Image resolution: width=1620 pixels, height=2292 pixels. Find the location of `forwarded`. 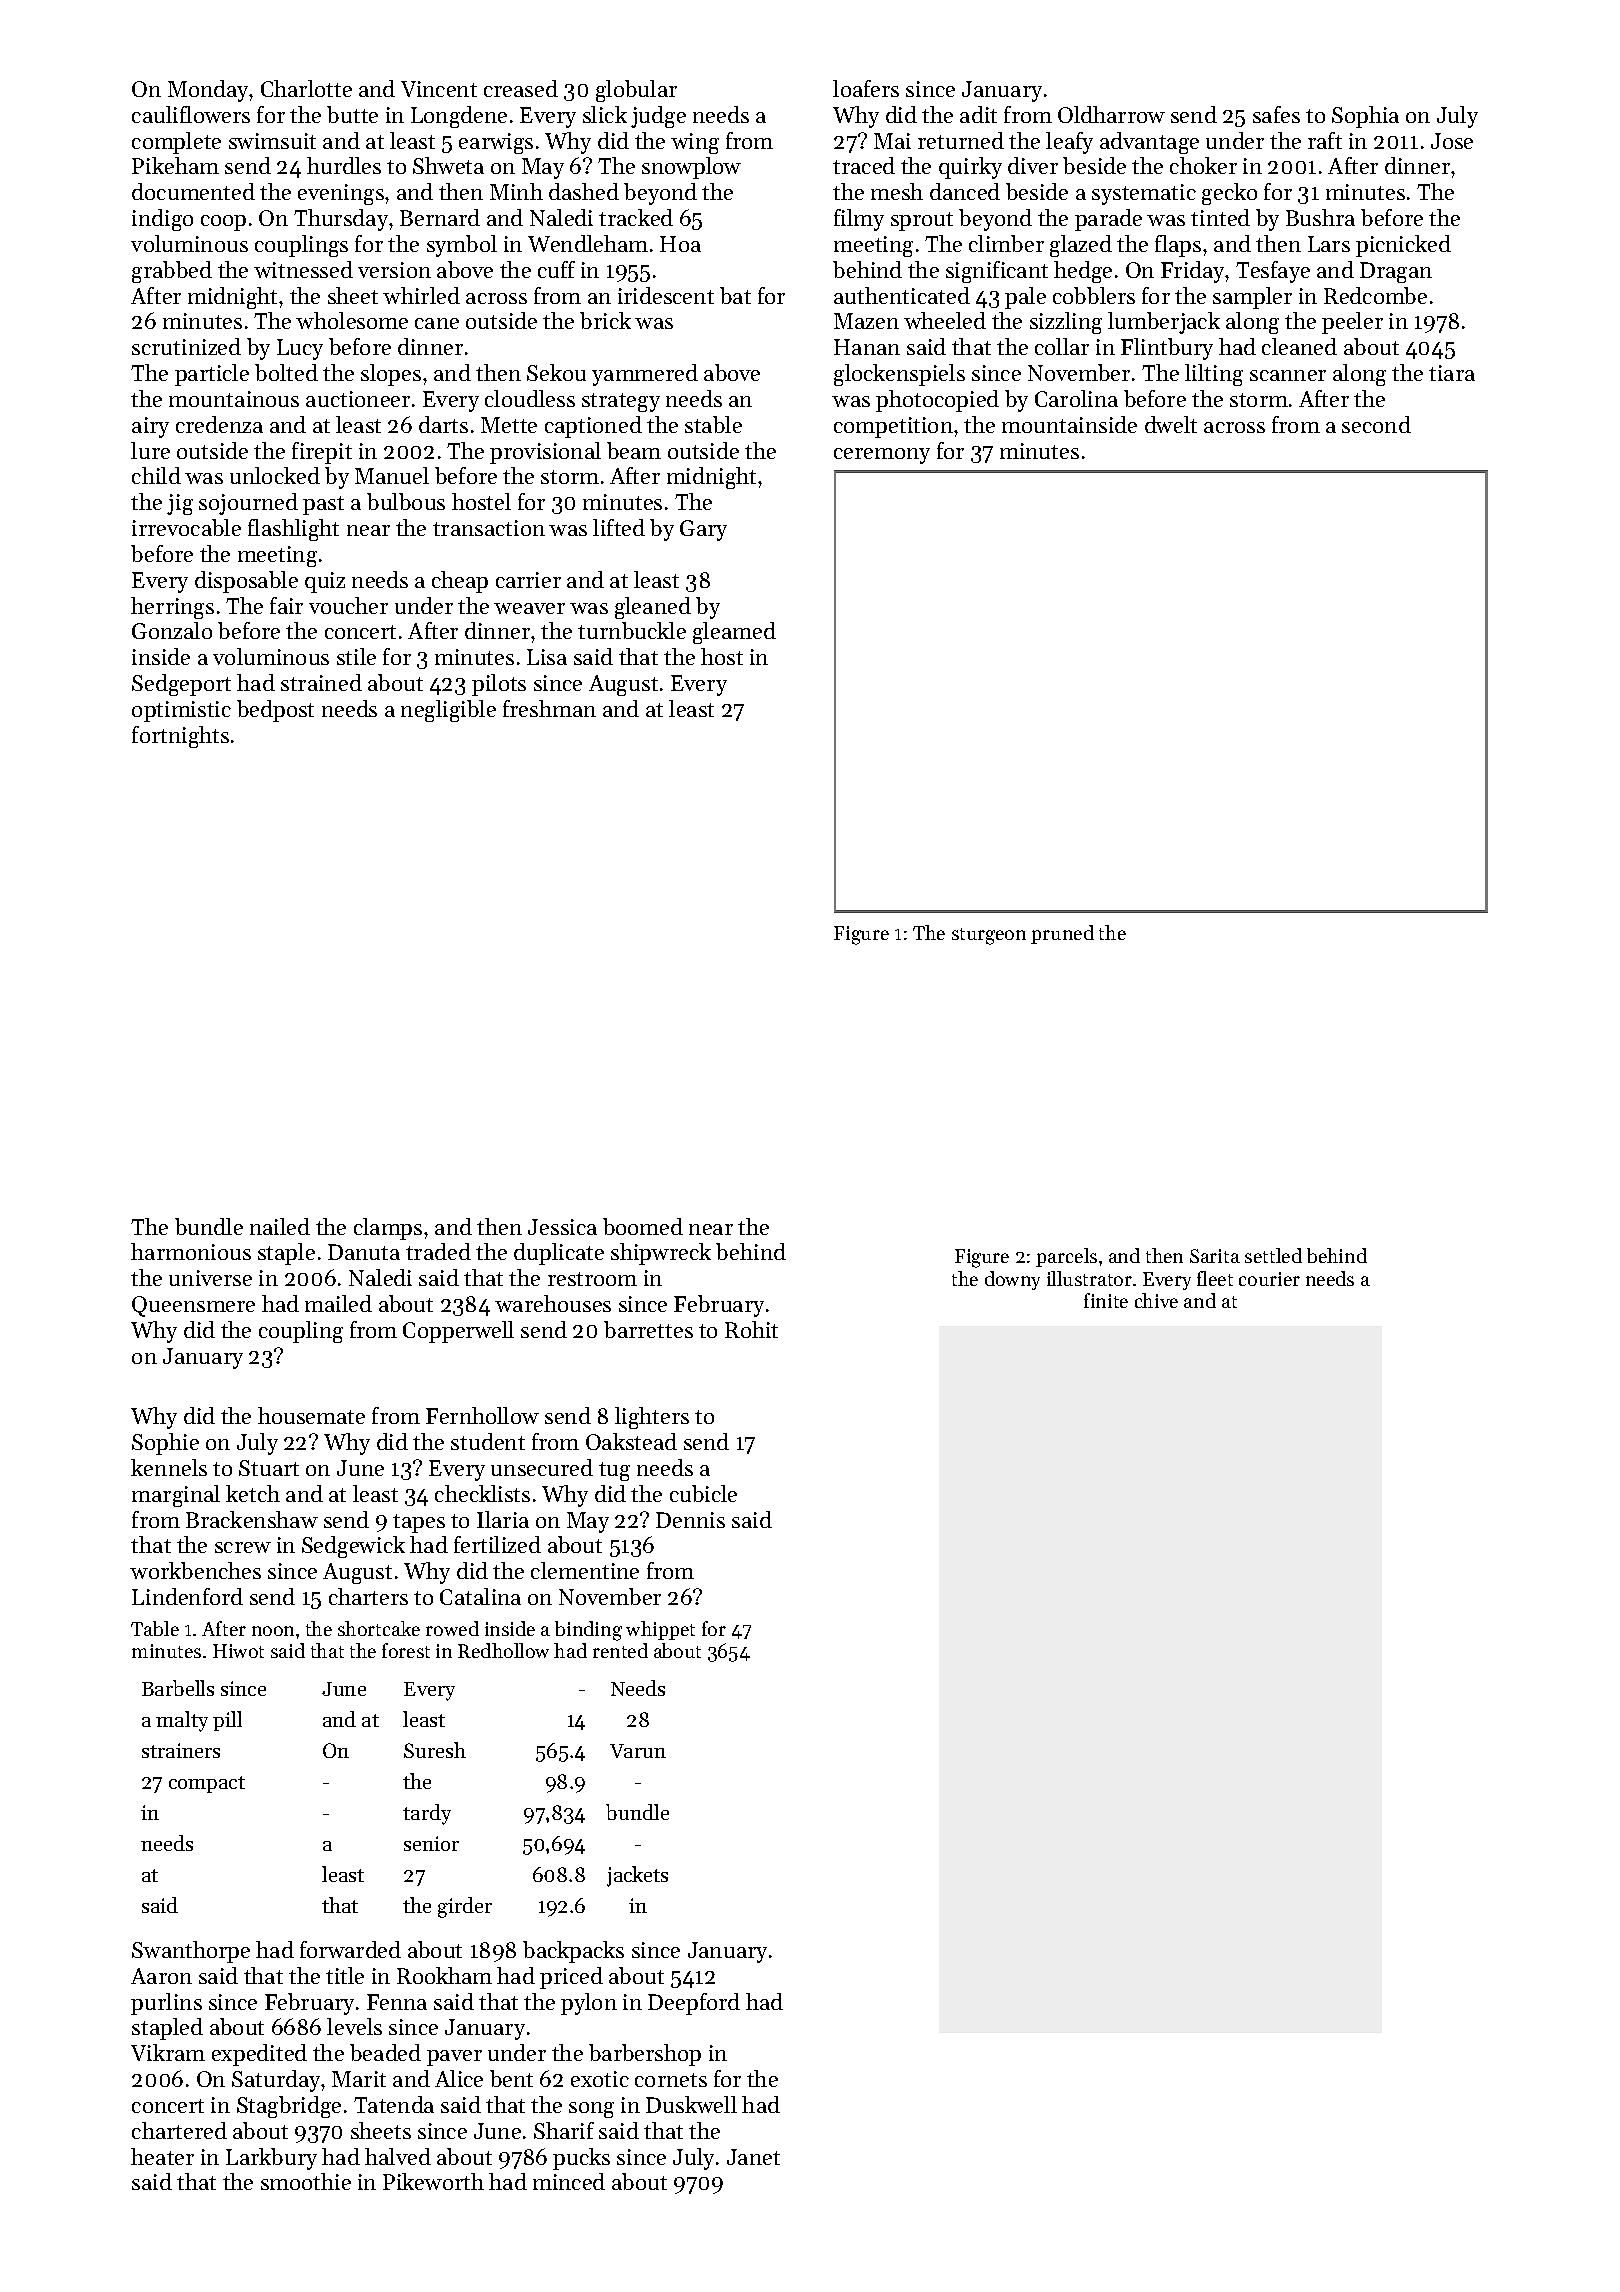

forwarded is located at coordinates (350, 1949).
